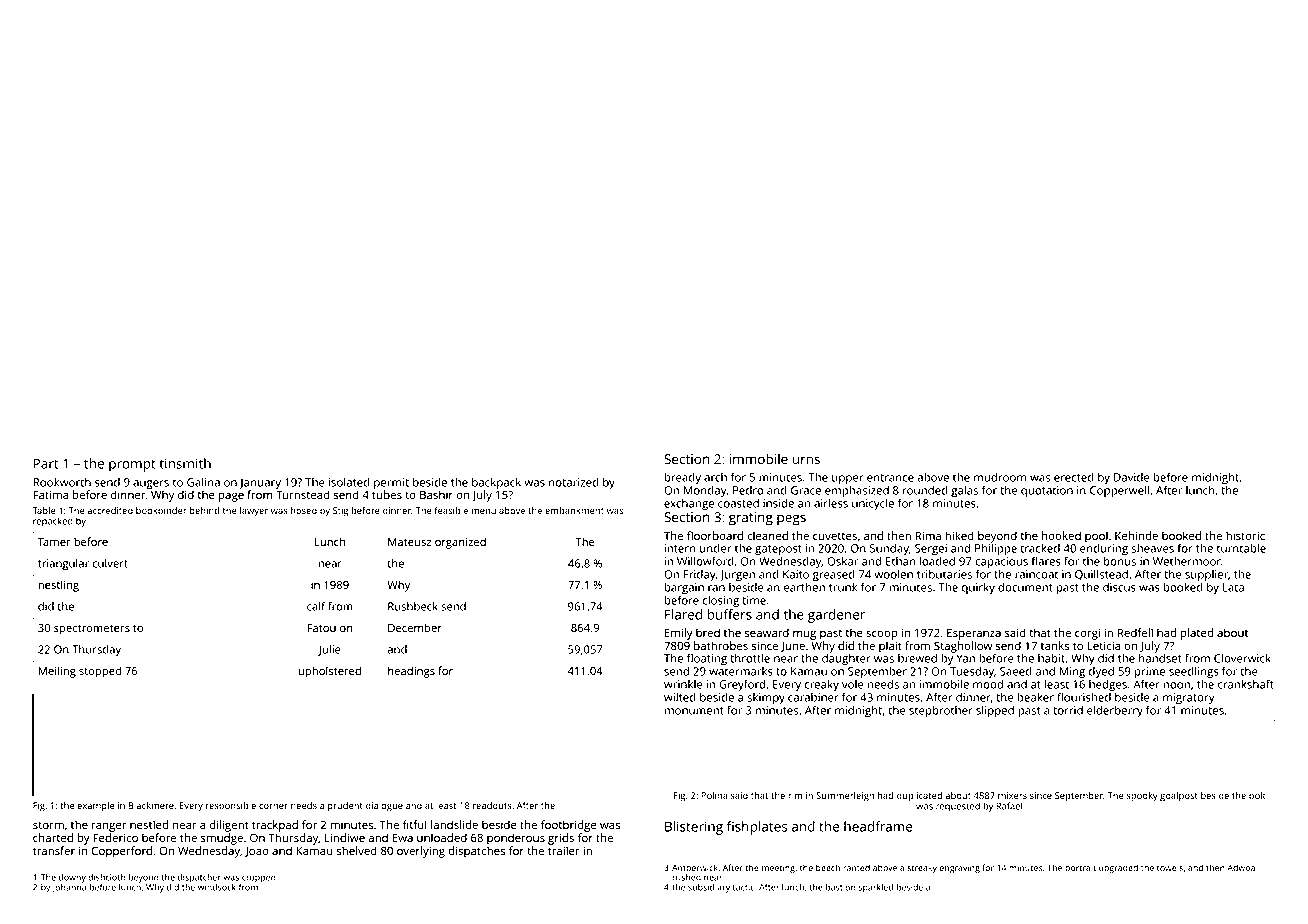 Image resolution: width=1308 pixels, height=924 pixels. I want to click on Lata, so click(1233, 587).
